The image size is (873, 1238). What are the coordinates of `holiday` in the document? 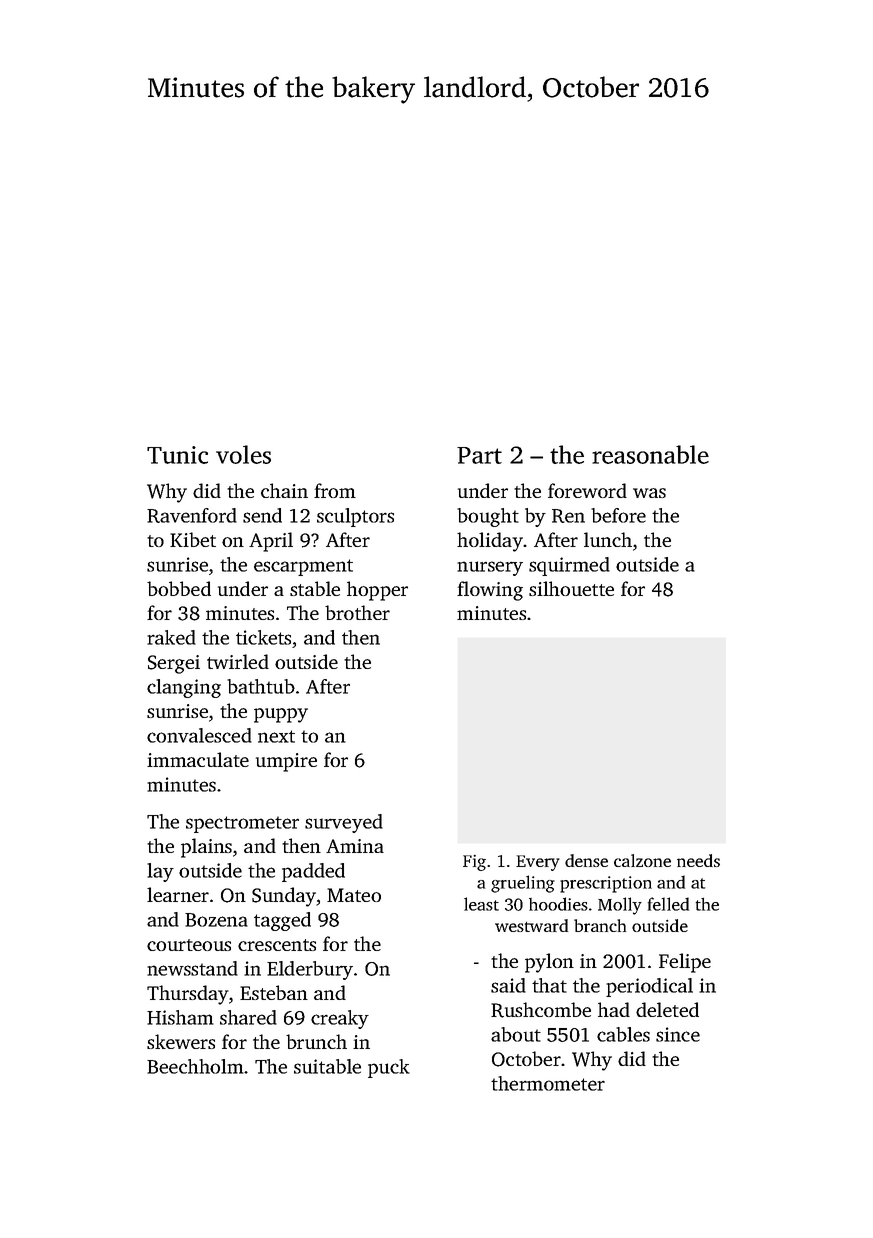 It's located at (490, 542).
